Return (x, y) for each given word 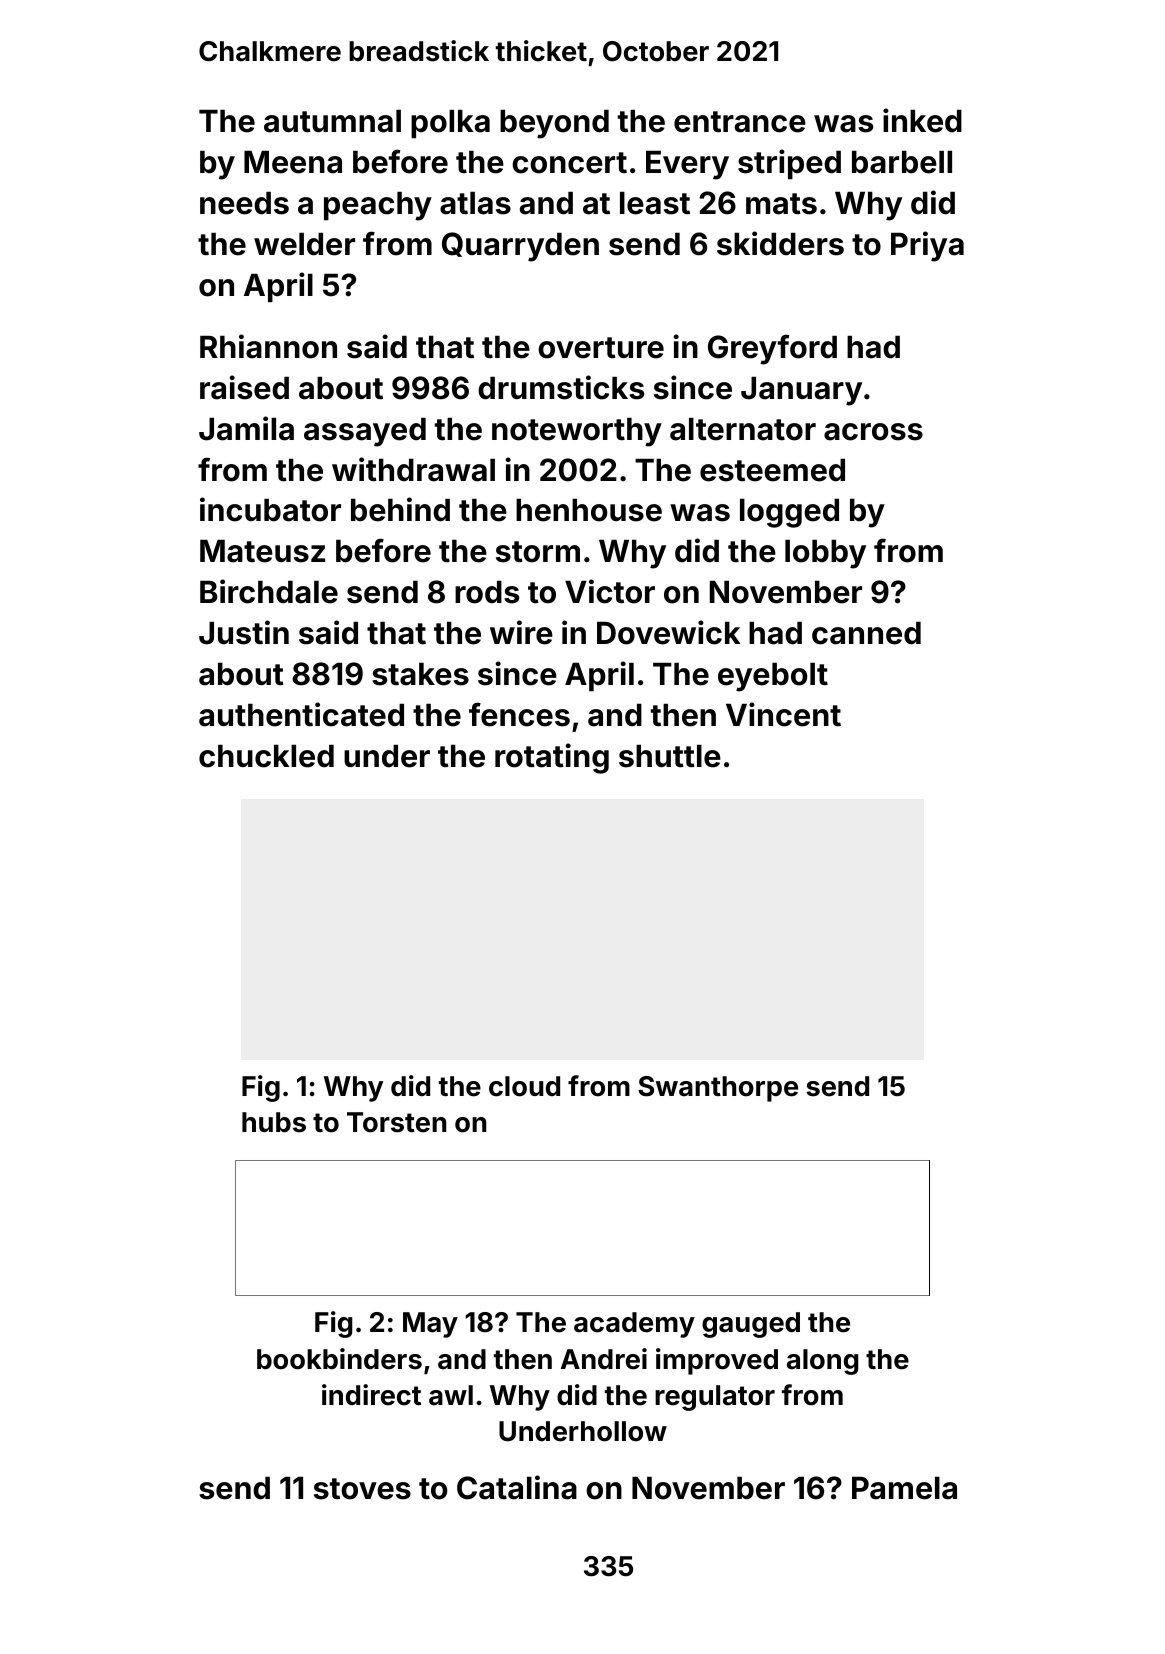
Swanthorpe (718, 1089)
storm (538, 552)
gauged (751, 1325)
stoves (362, 1489)
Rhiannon (268, 346)
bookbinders (339, 1359)
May (430, 1325)
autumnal (332, 121)
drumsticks (561, 387)
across (873, 432)
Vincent (783, 714)
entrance (740, 122)
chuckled (266, 756)
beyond (554, 124)
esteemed (772, 470)
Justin (244, 632)
